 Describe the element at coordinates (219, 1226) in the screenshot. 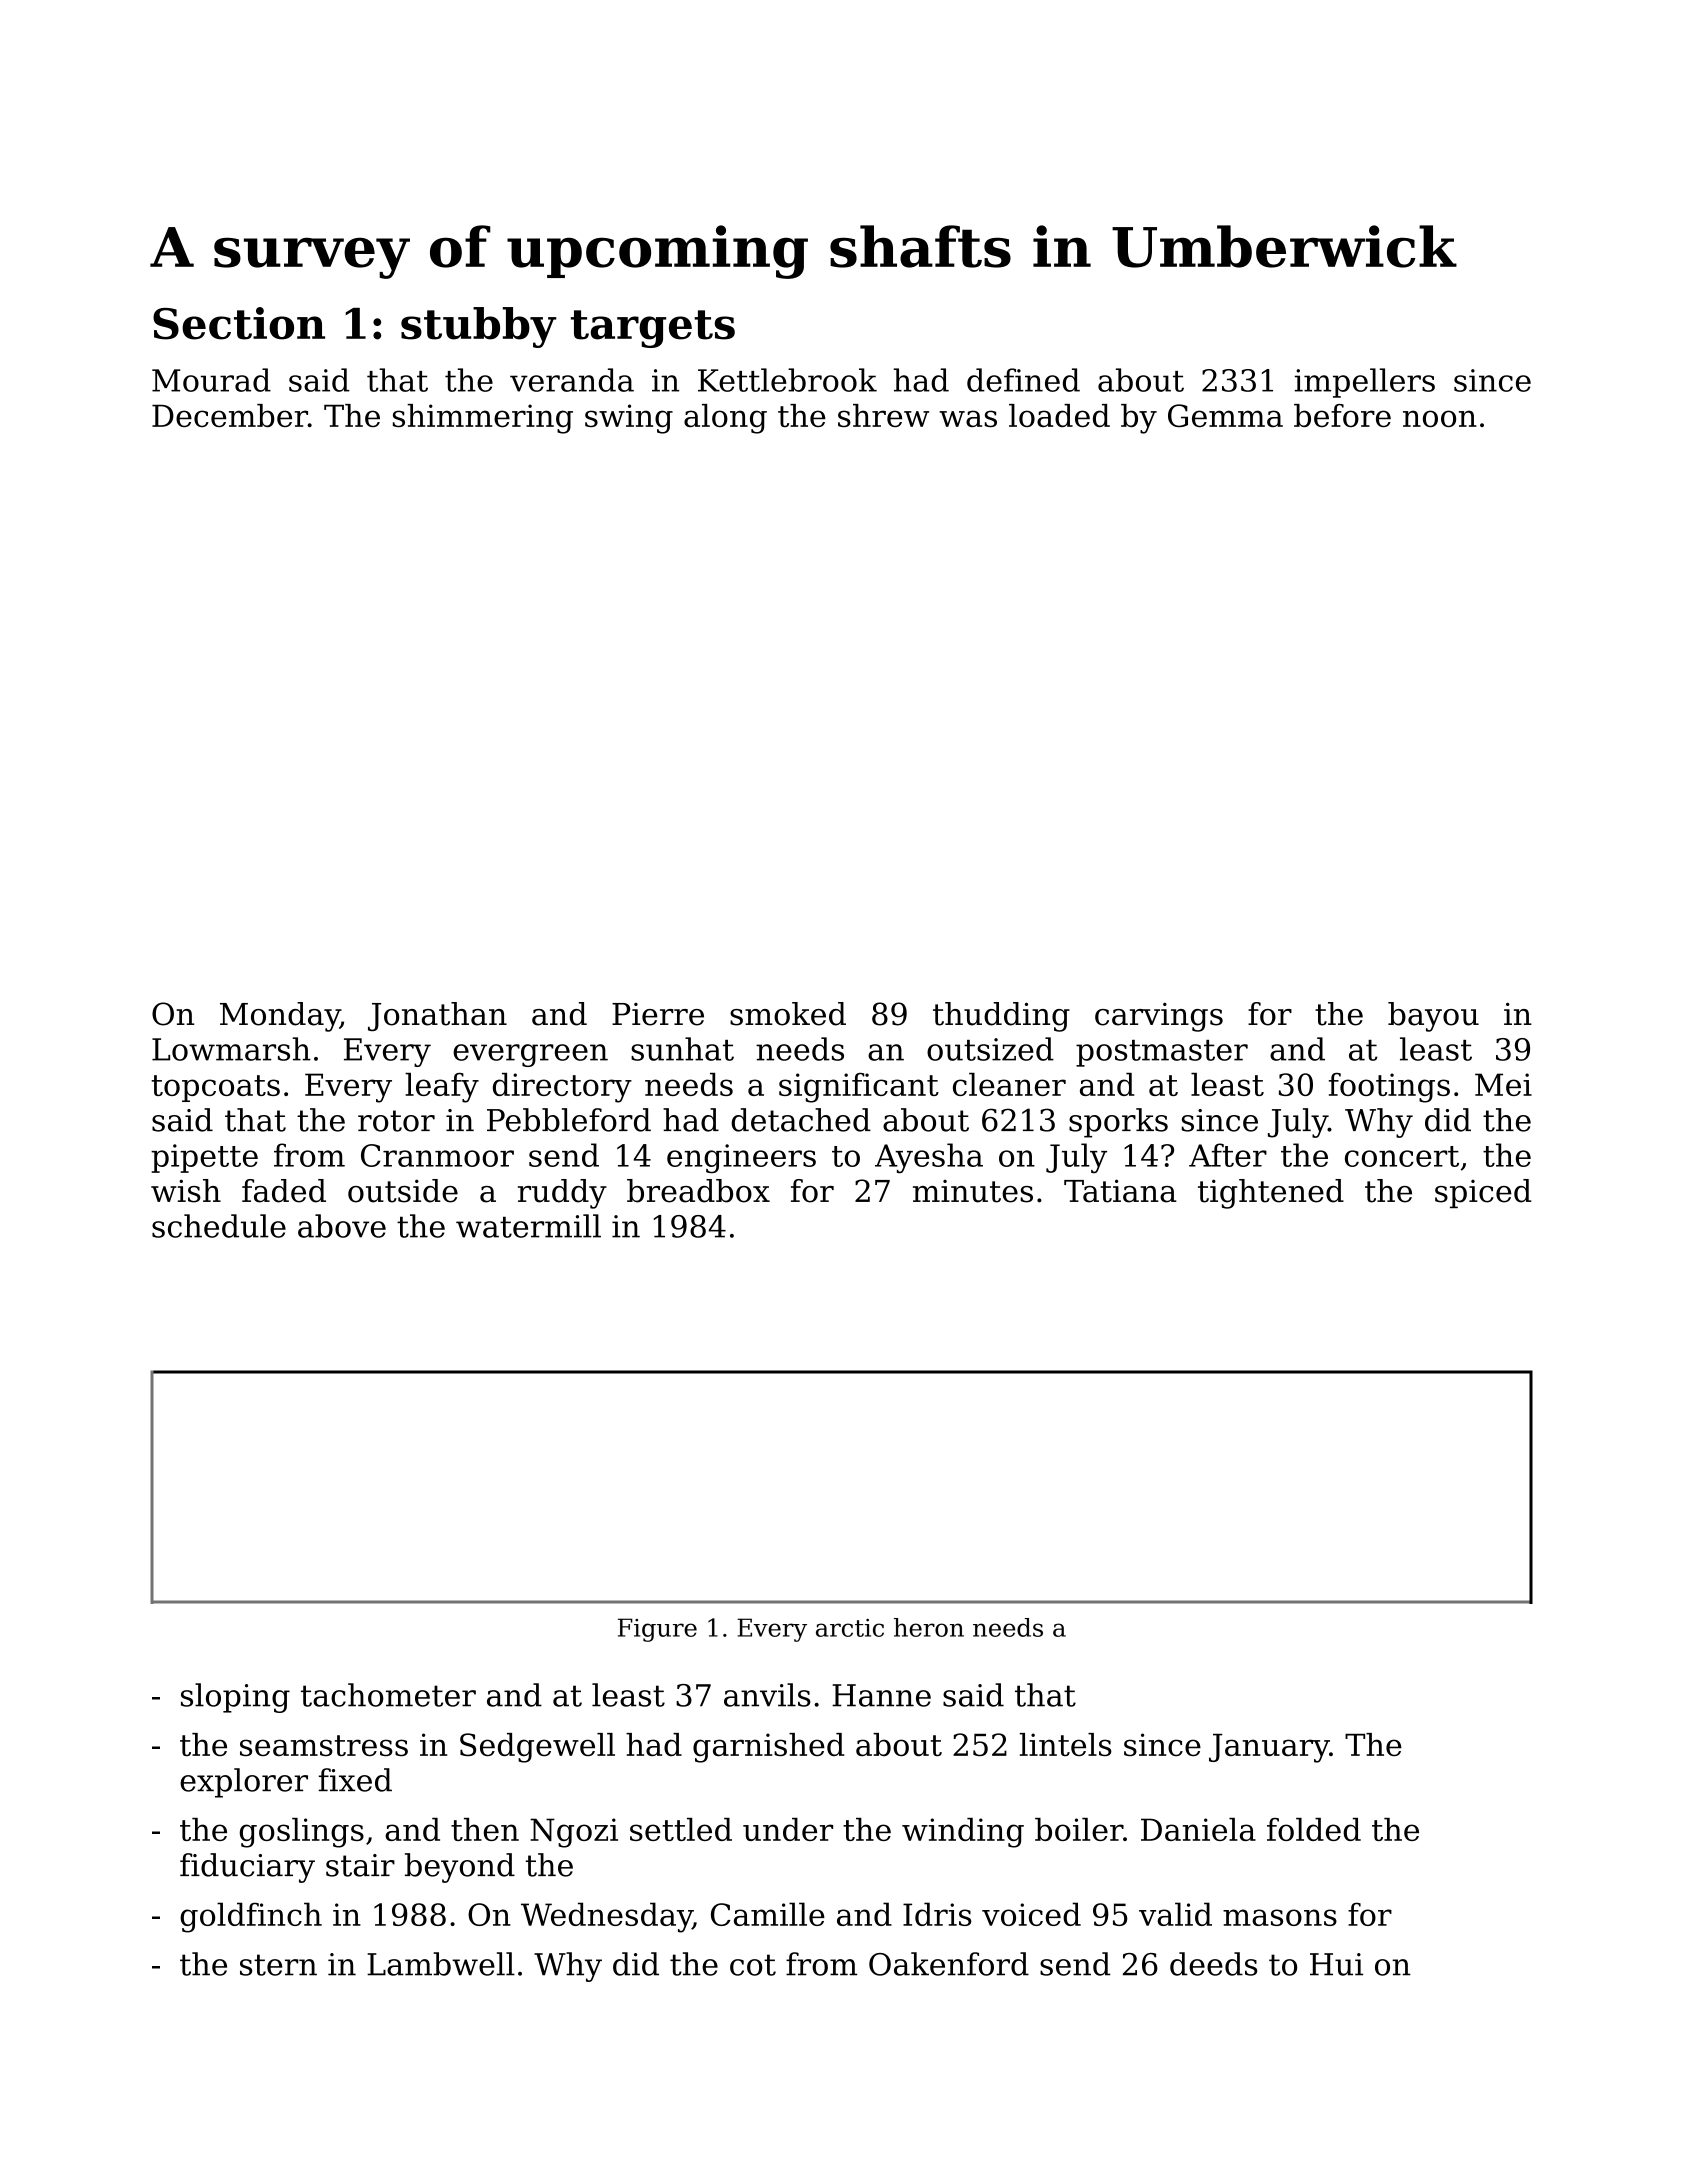

I see `schedule` at that location.
